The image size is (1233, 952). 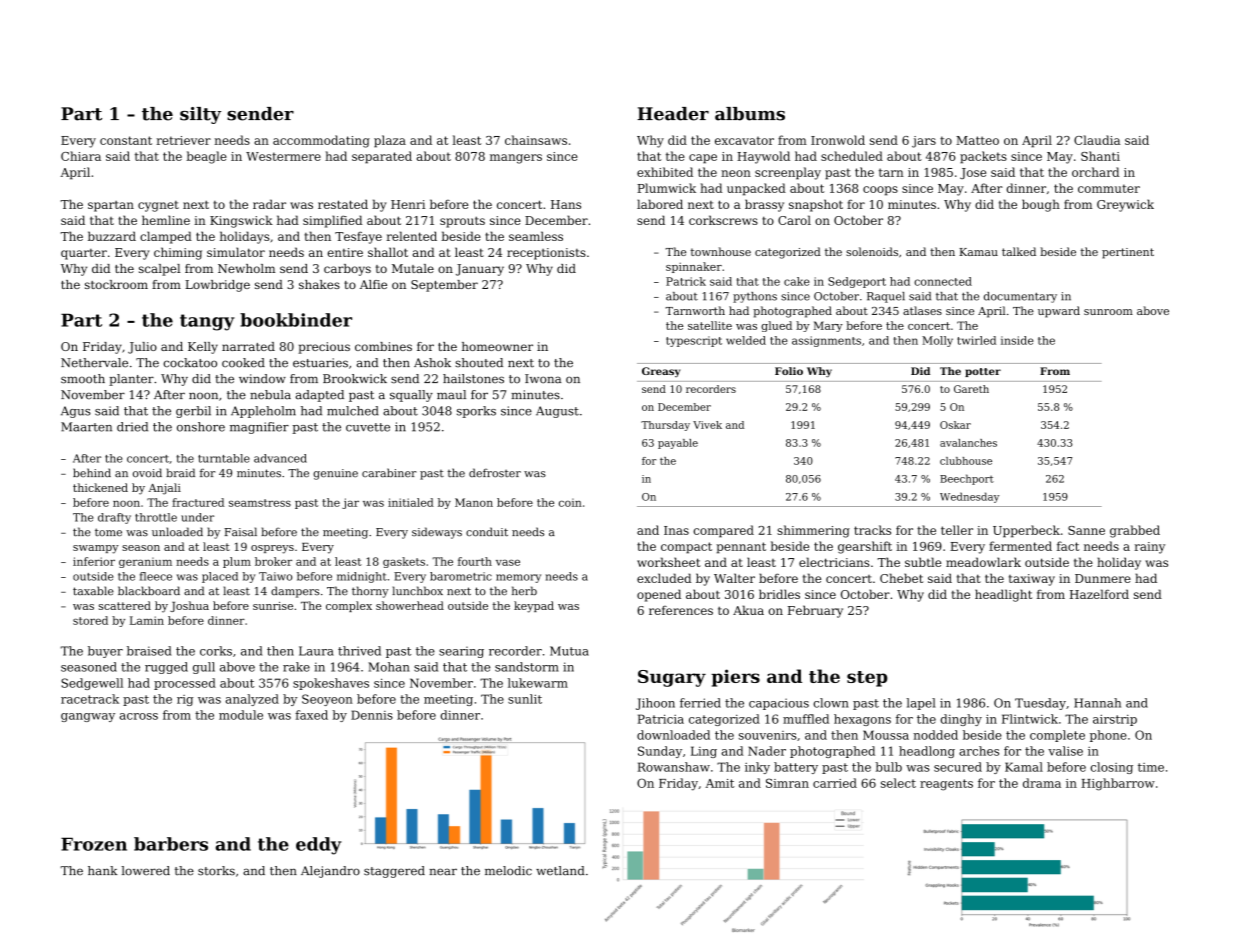 I want to click on sunrise, so click(x=273, y=606).
